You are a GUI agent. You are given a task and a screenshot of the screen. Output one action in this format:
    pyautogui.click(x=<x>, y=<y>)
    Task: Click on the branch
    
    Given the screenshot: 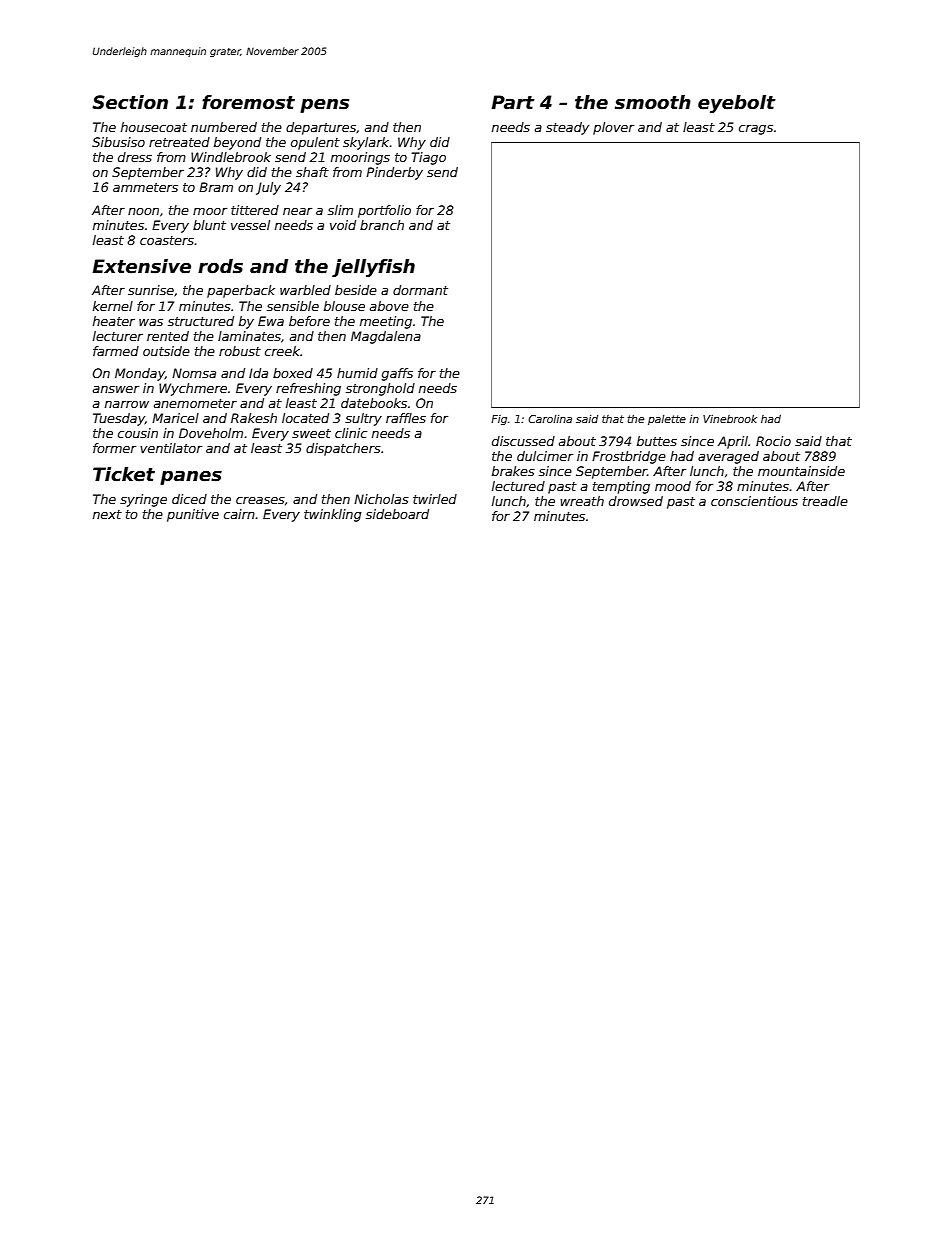 What is the action you would take?
    pyautogui.click(x=382, y=225)
